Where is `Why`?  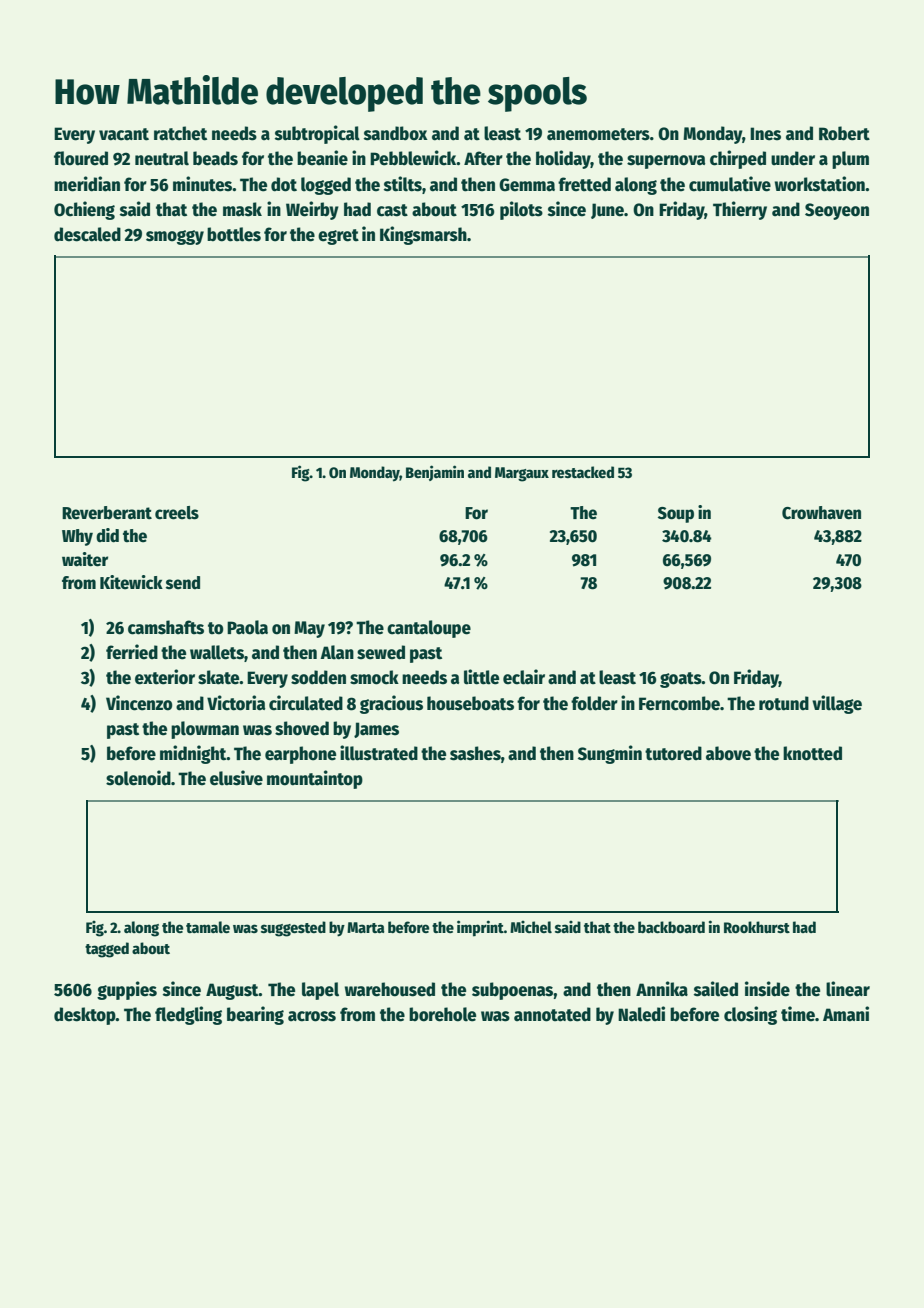 Why is located at coordinates (77, 537).
